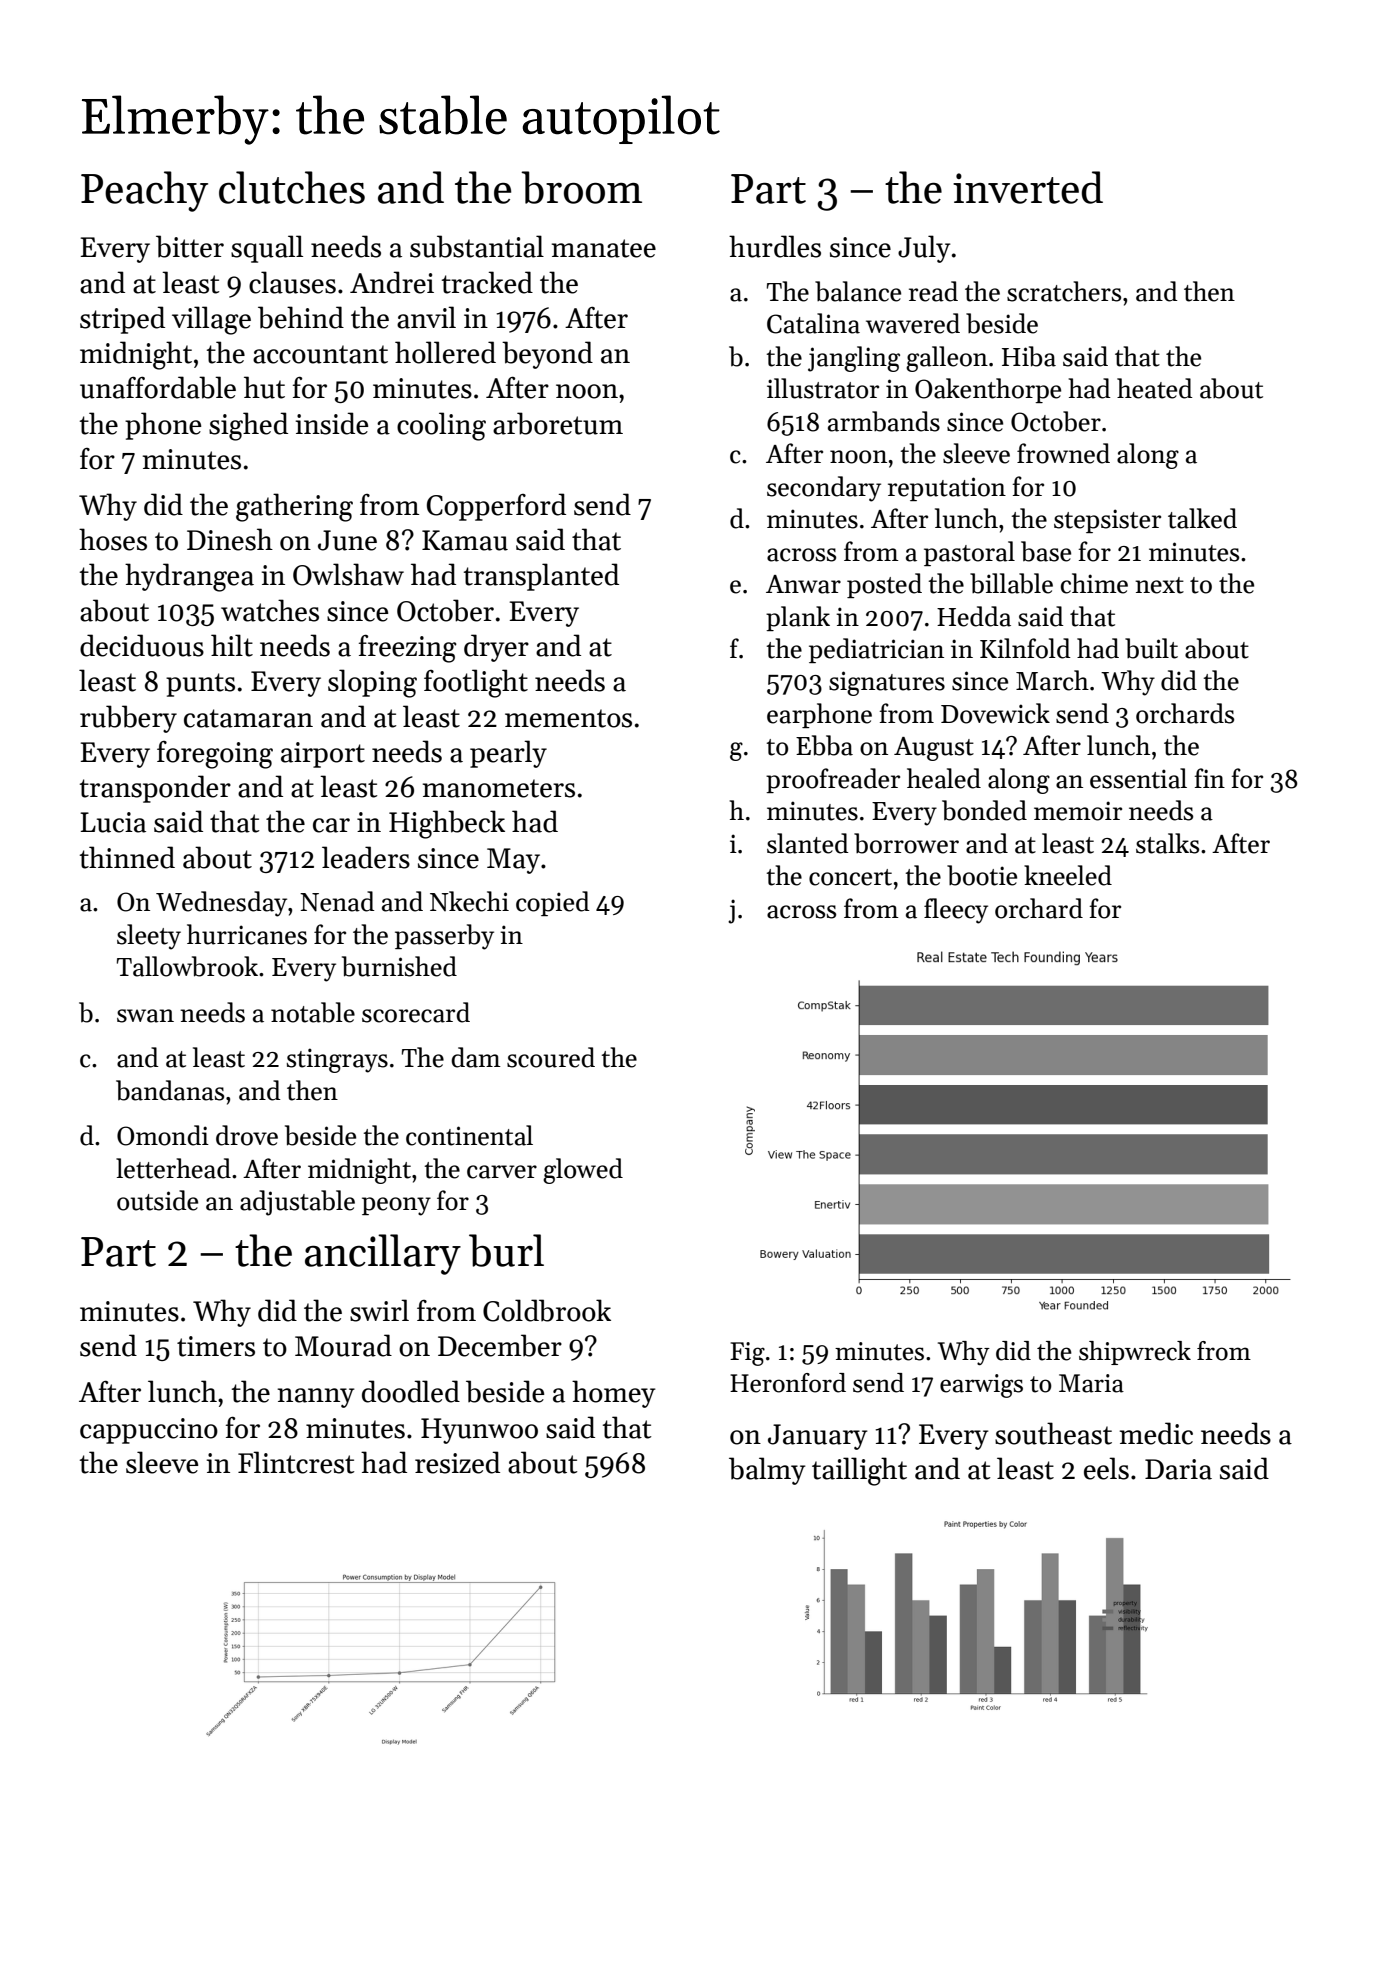  I want to click on Hiba, so click(1029, 356).
